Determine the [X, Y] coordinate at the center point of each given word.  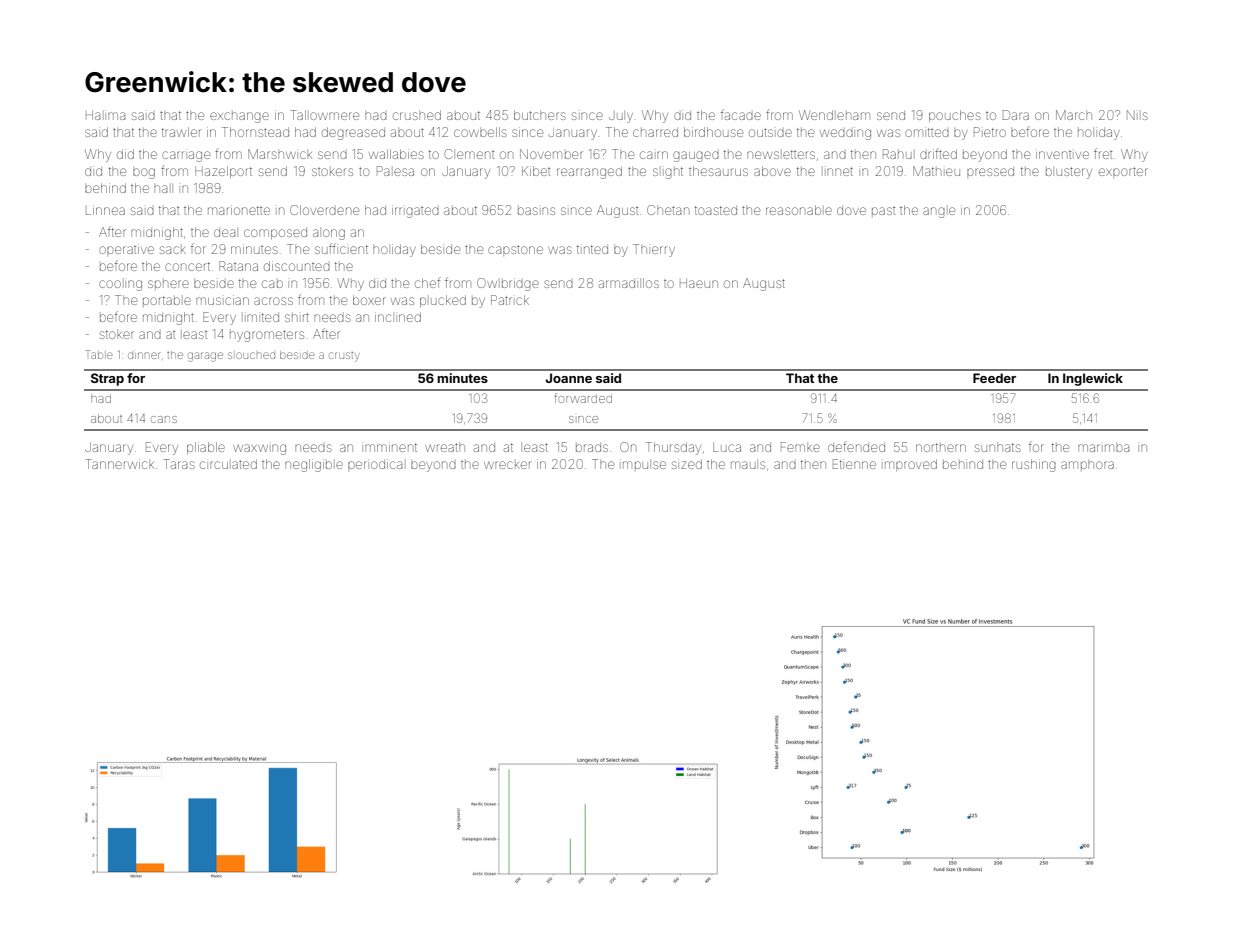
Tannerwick [119, 464]
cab [272, 284]
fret [1103, 153]
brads [592, 448]
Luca [727, 447]
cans [164, 419]
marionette [239, 210]
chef [427, 283]
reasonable [799, 210]
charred [655, 133]
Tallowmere [324, 115]
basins [536, 211]
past [883, 211]
